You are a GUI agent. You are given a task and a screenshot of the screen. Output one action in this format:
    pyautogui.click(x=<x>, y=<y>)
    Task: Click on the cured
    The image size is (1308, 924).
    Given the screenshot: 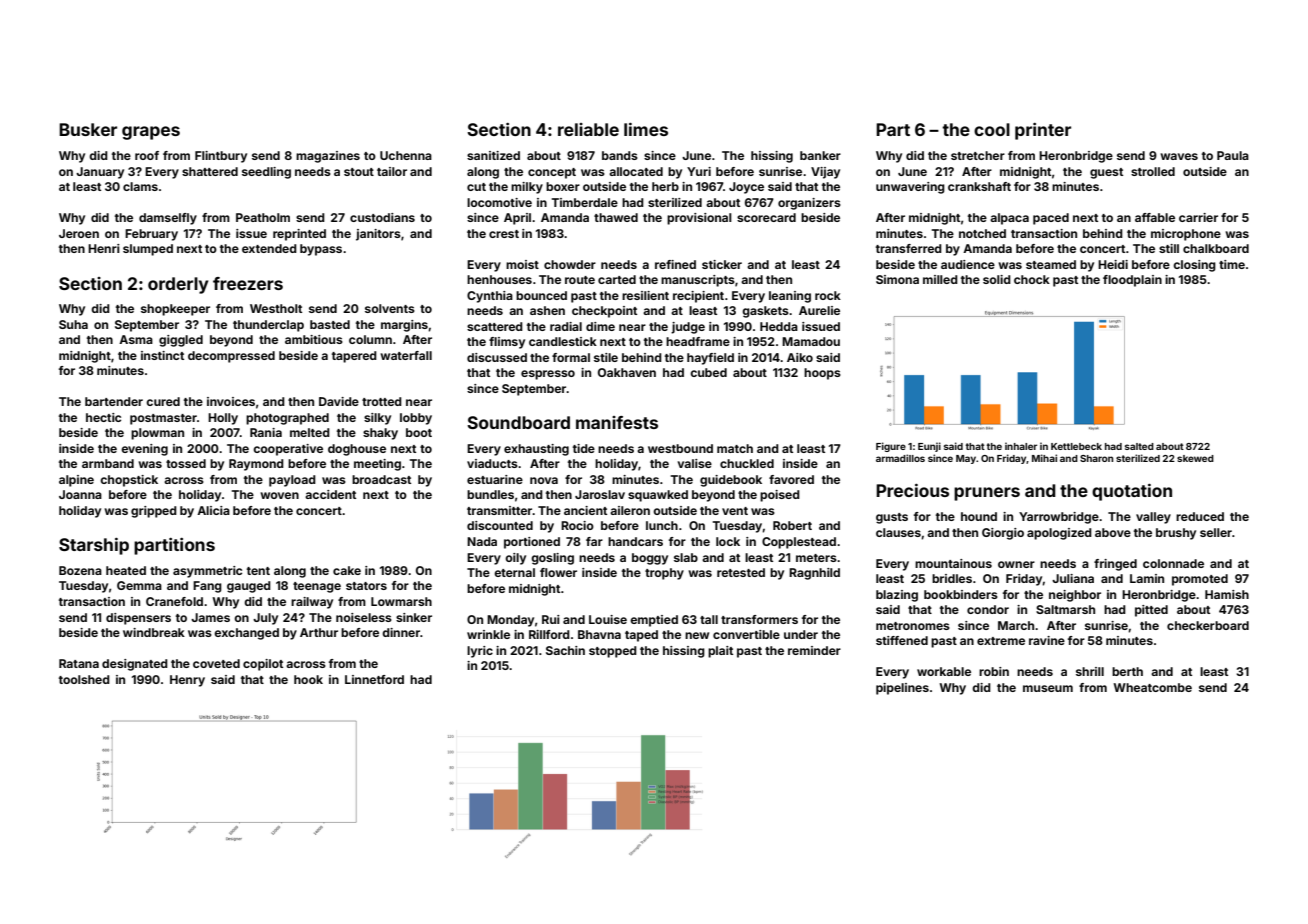 What is the action you would take?
    pyautogui.click(x=163, y=401)
